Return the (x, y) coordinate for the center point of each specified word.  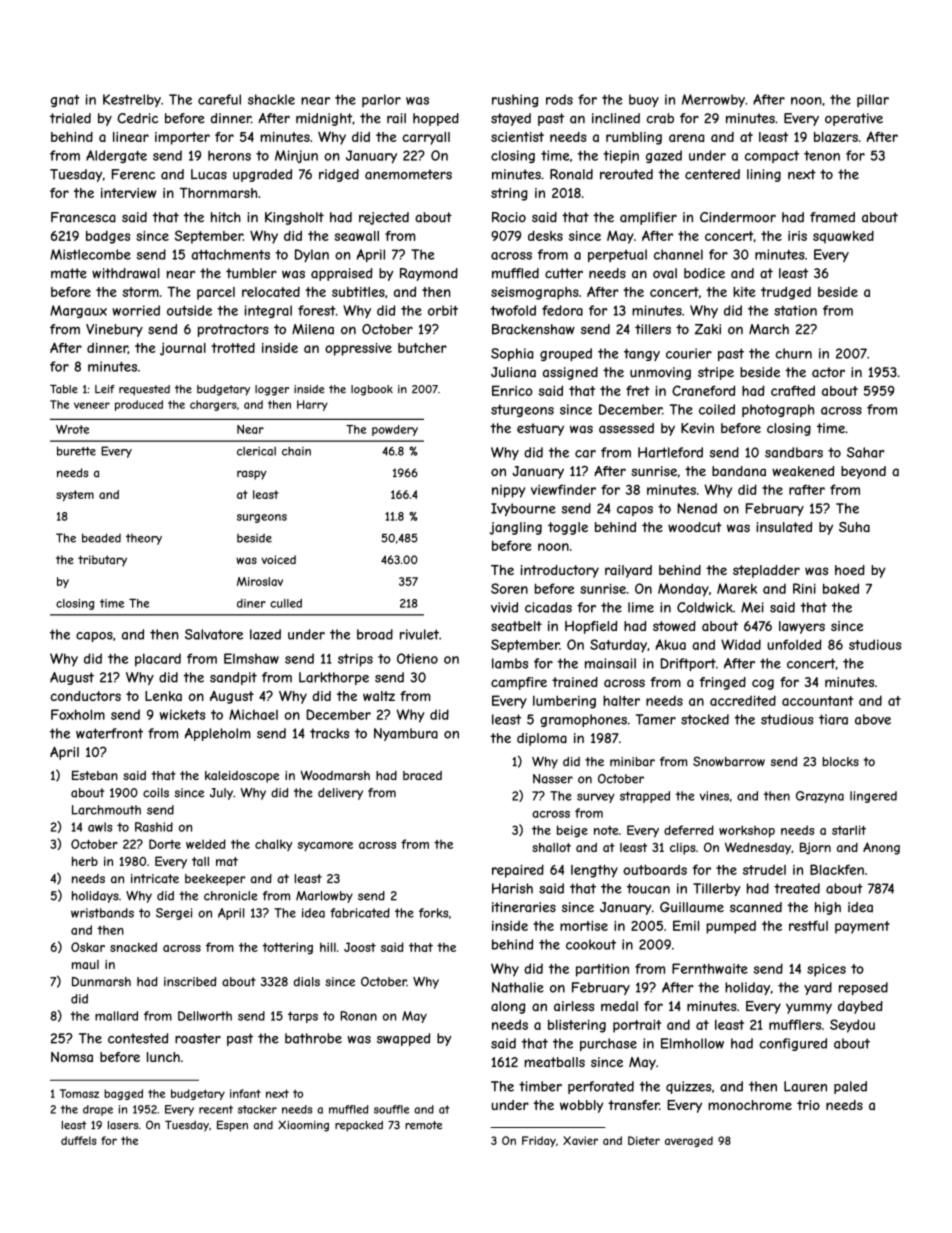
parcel (216, 293)
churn (794, 353)
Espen (232, 1126)
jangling (516, 528)
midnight (324, 119)
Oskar (88, 947)
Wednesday (758, 848)
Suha (854, 527)
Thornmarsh (218, 193)
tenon (822, 156)
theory (144, 539)
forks (433, 913)
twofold (513, 310)
